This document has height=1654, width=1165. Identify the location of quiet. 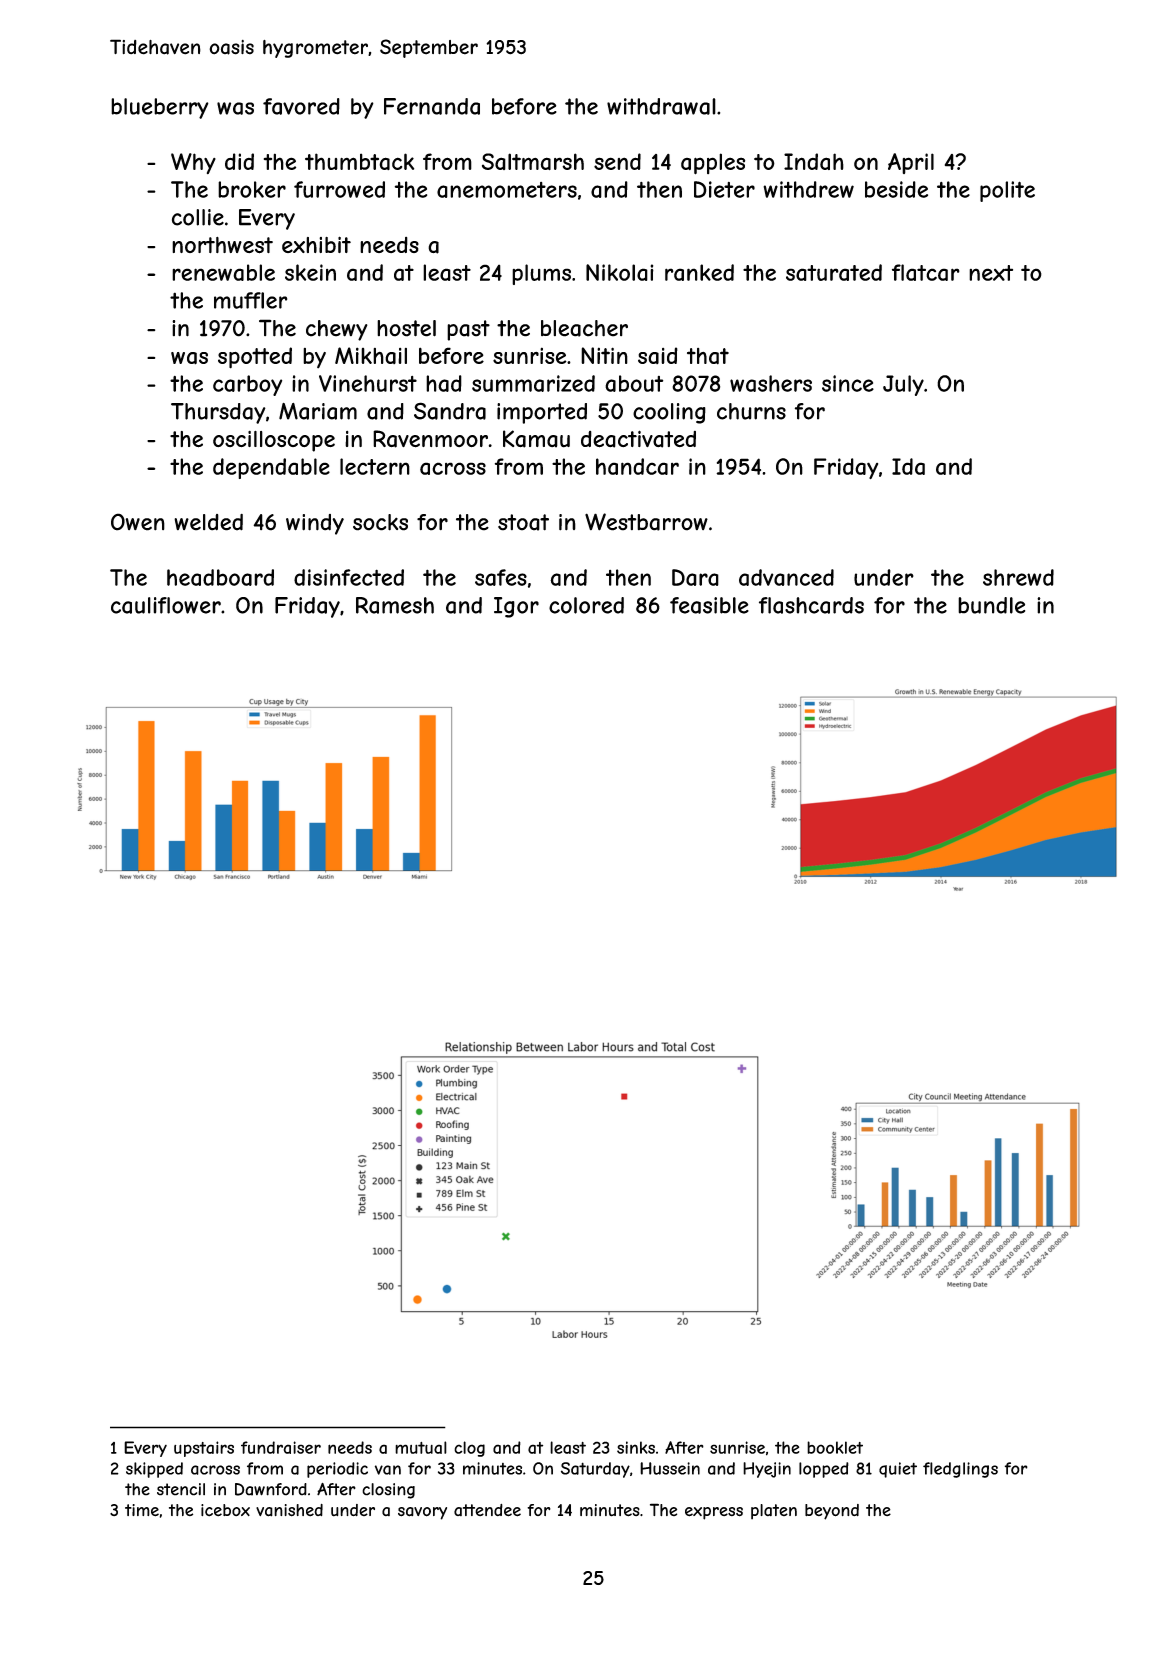
(898, 1470).
